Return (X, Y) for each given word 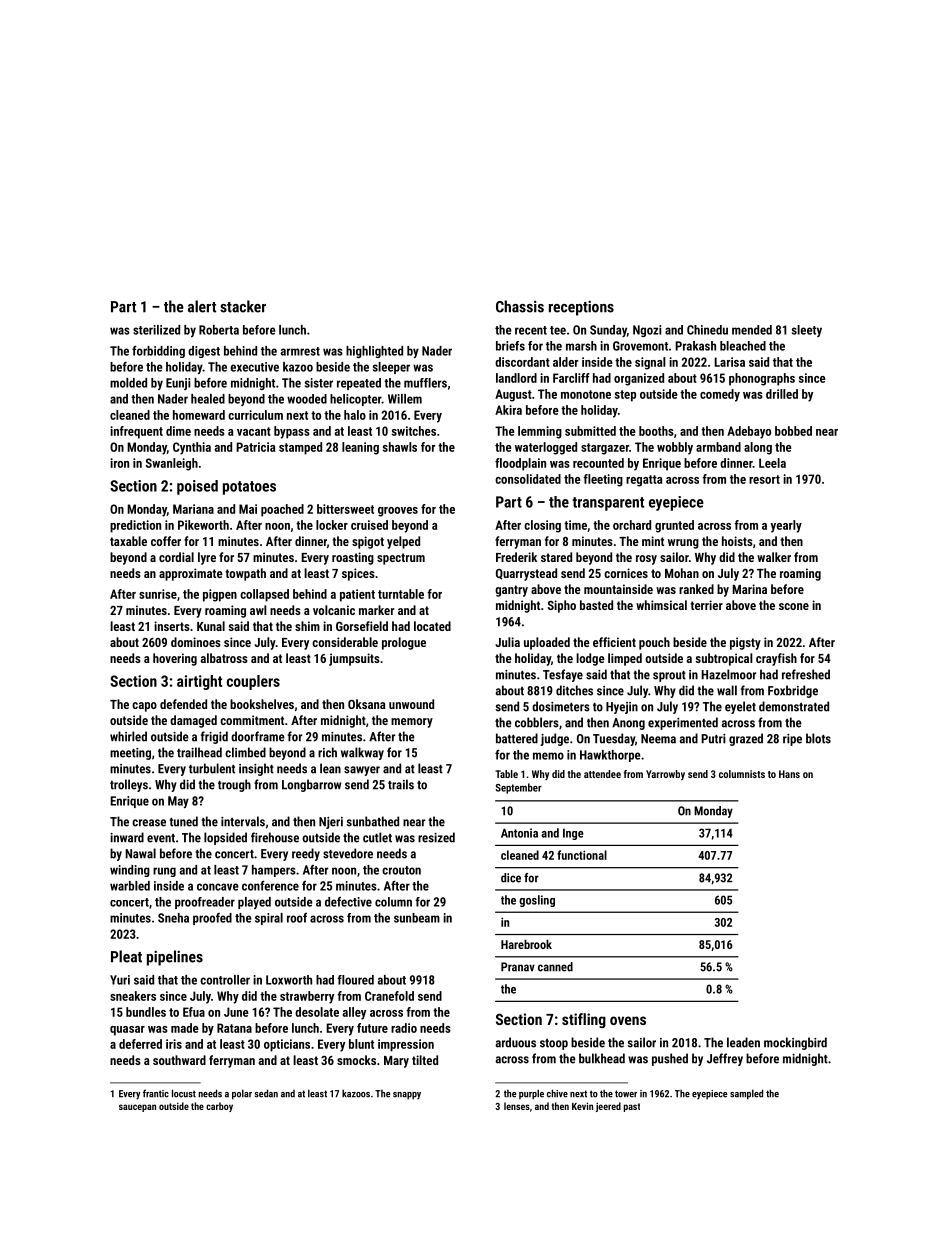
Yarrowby (665, 775)
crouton (401, 870)
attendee (602, 774)
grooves (398, 512)
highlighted (374, 352)
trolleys (129, 785)
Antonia (519, 833)
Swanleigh (172, 464)
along (758, 448)
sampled (746, 1094)
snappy (407, 1095)
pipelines (175, 958)
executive (254, 367)
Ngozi (647, 331)
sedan (266, 1093)
